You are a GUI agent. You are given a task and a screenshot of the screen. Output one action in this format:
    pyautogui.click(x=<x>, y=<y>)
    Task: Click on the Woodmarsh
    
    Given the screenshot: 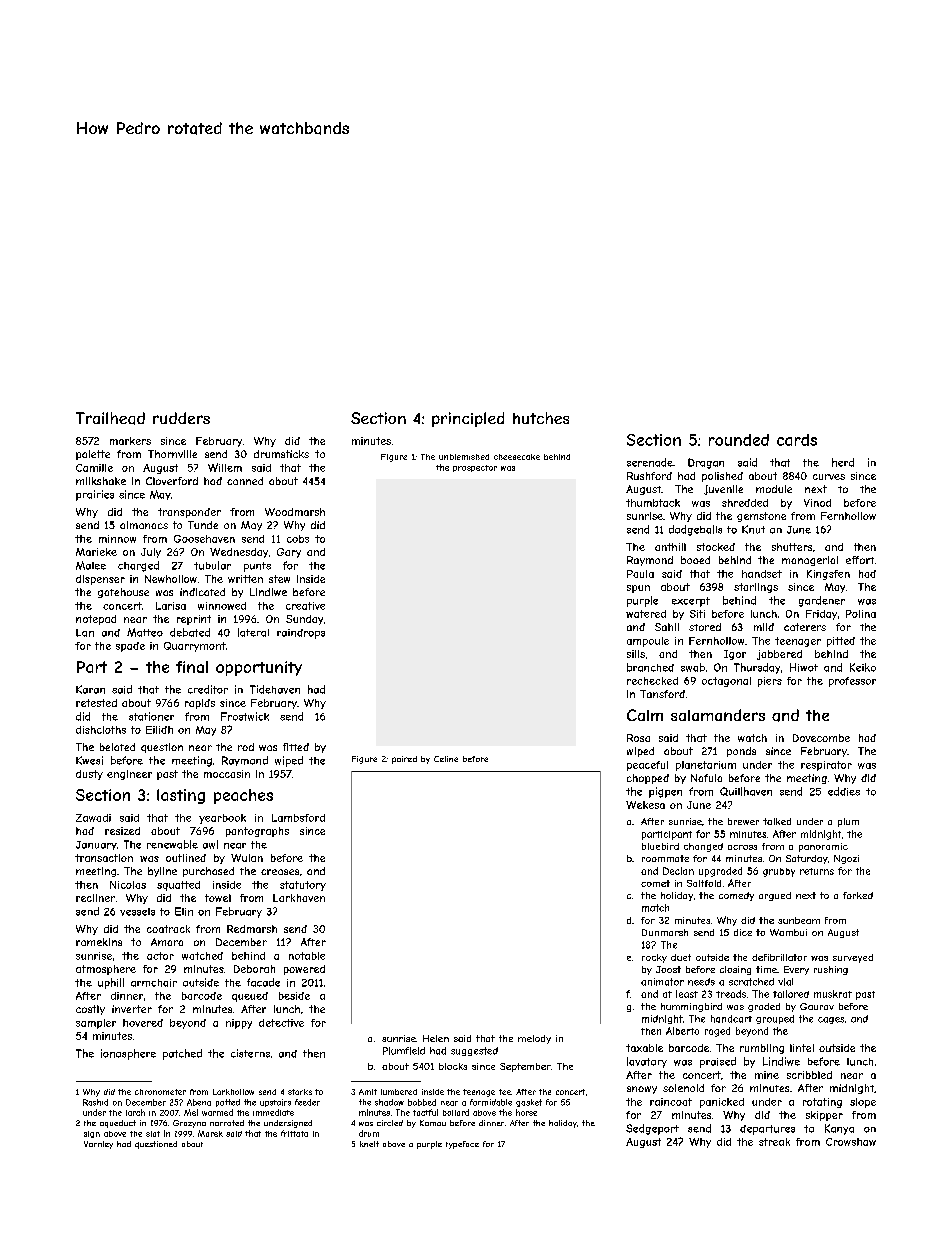 What is the action you would take?
    pyautogui.click(x=295, y=512)
